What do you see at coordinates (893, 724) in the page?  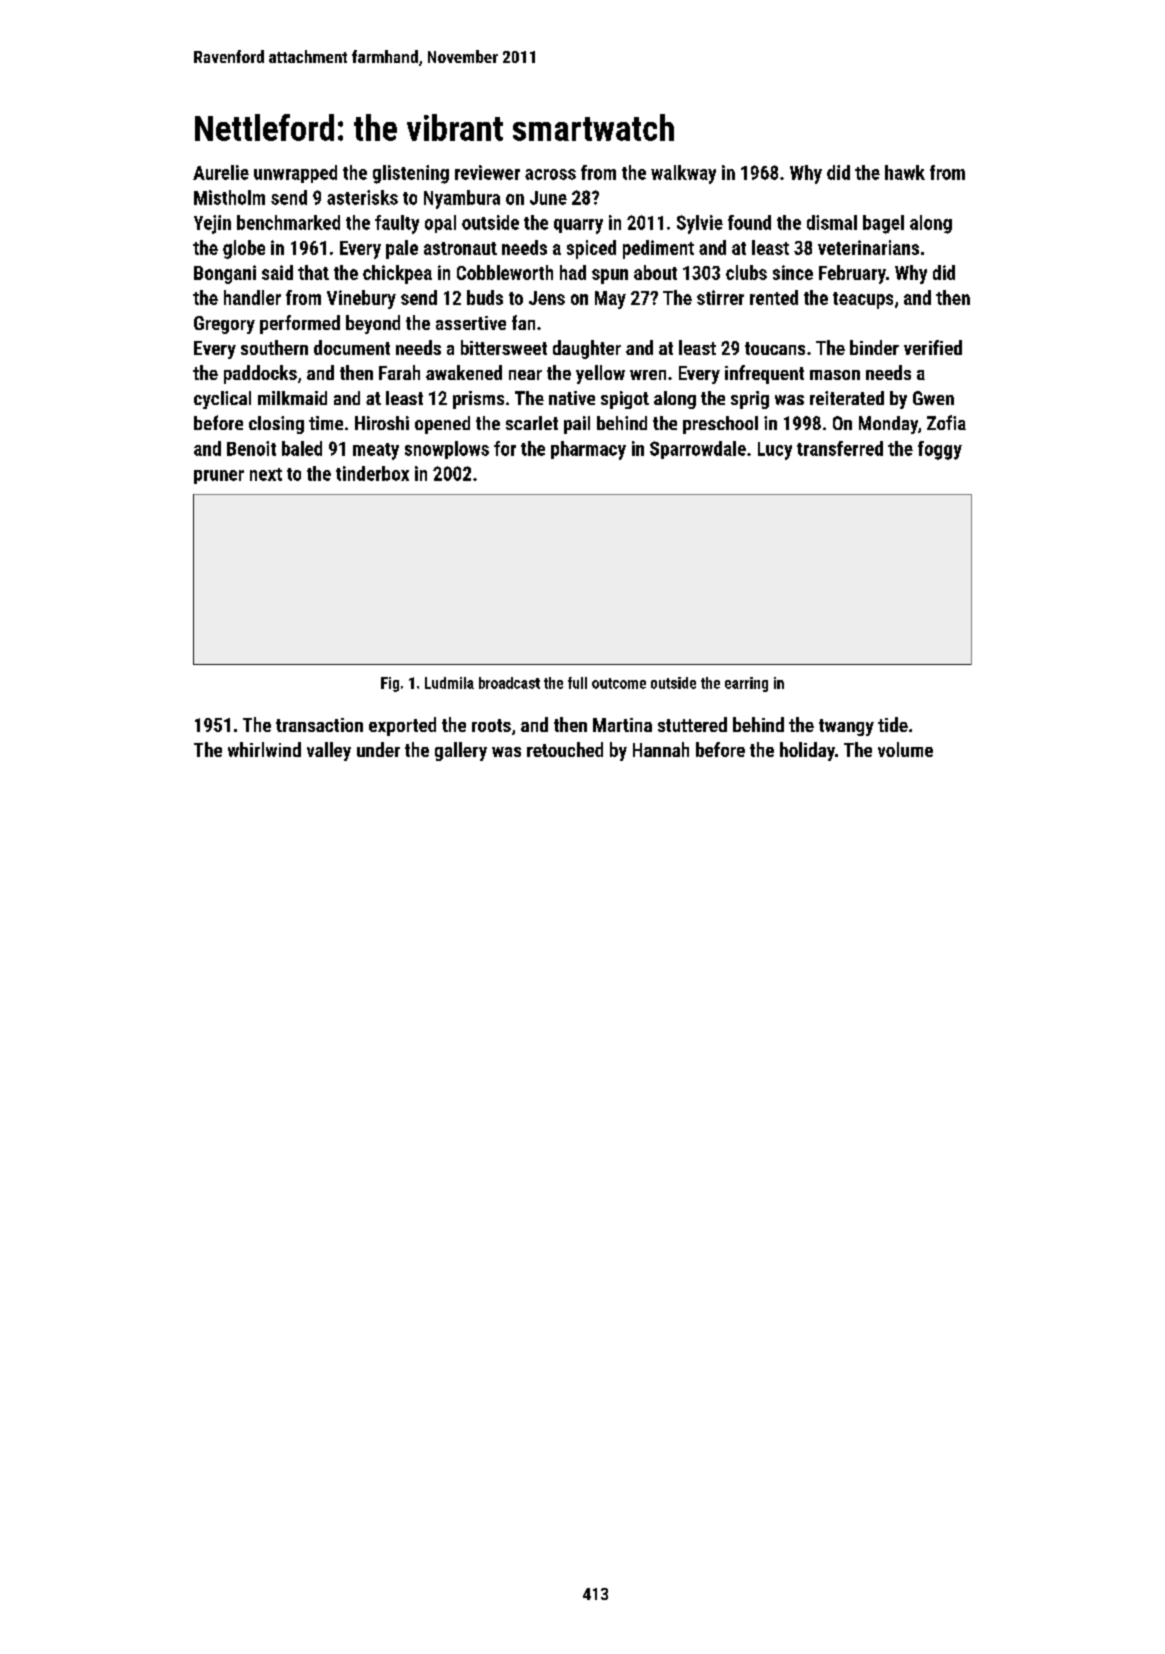 I see `tide` at bounding box center [893, 724].
